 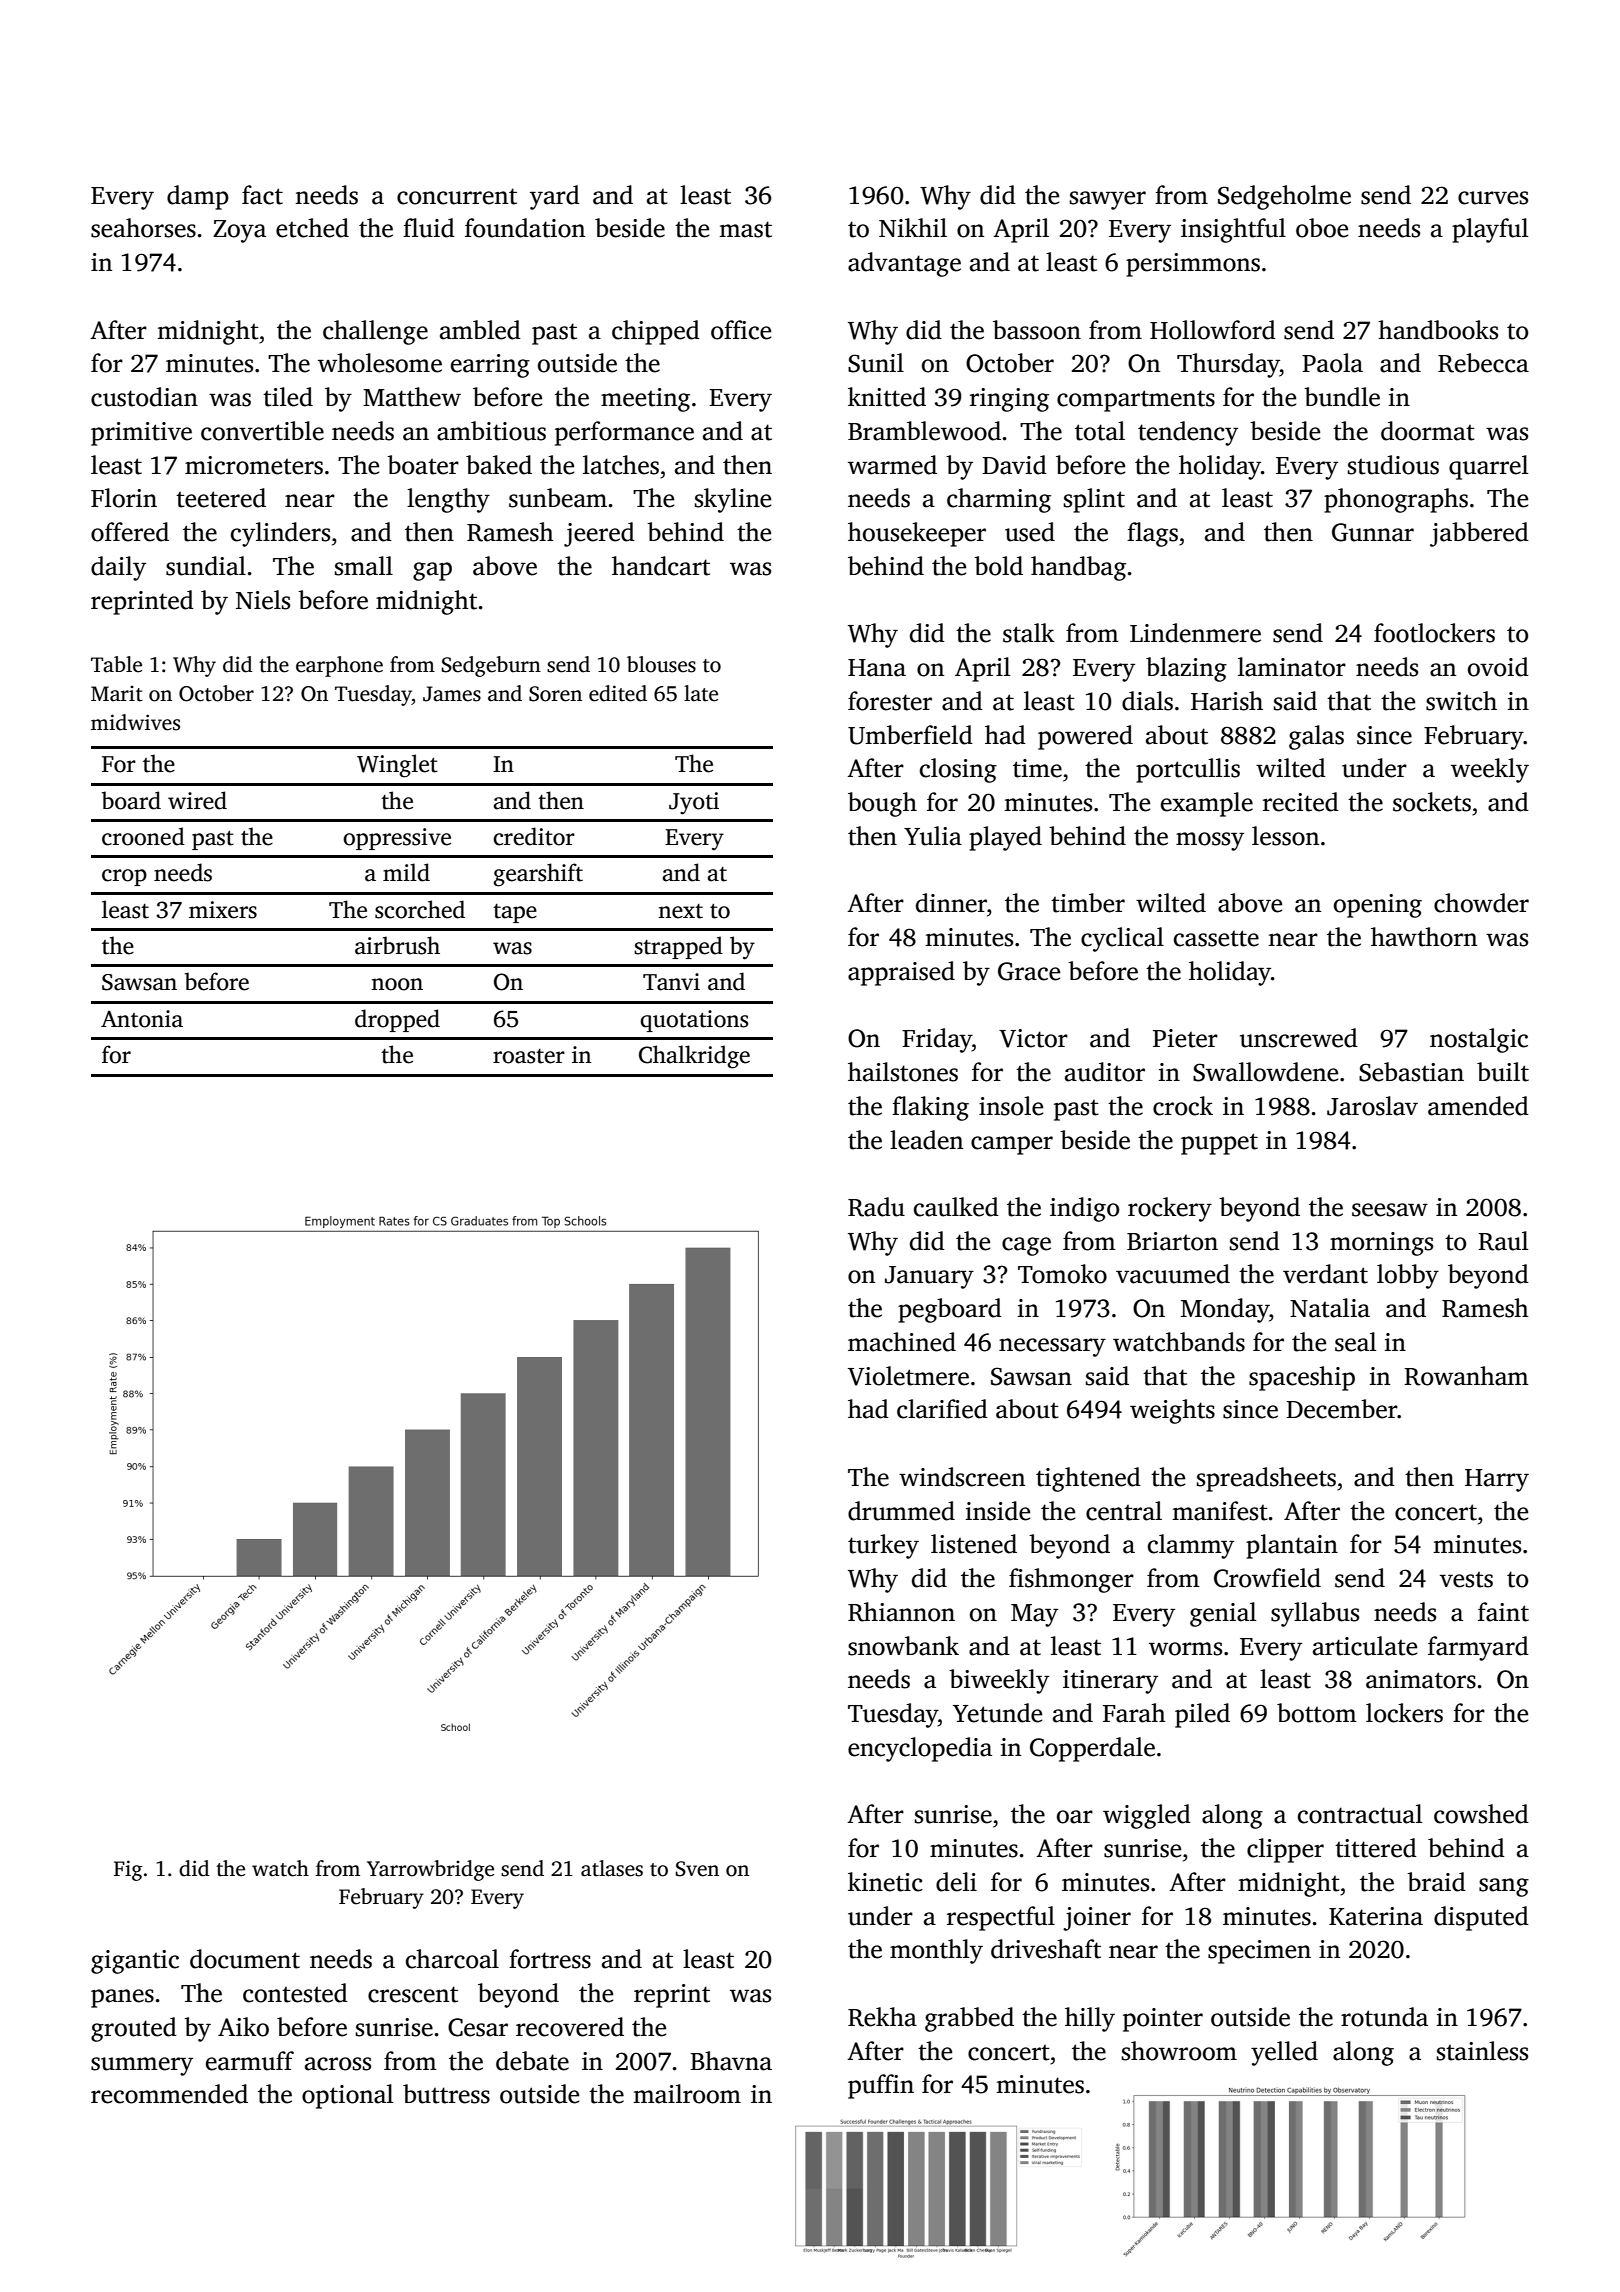 What do you see at coordinates (1393, 465) in the screenshot?
I see `studious` at bounding box center [1393, 465].
